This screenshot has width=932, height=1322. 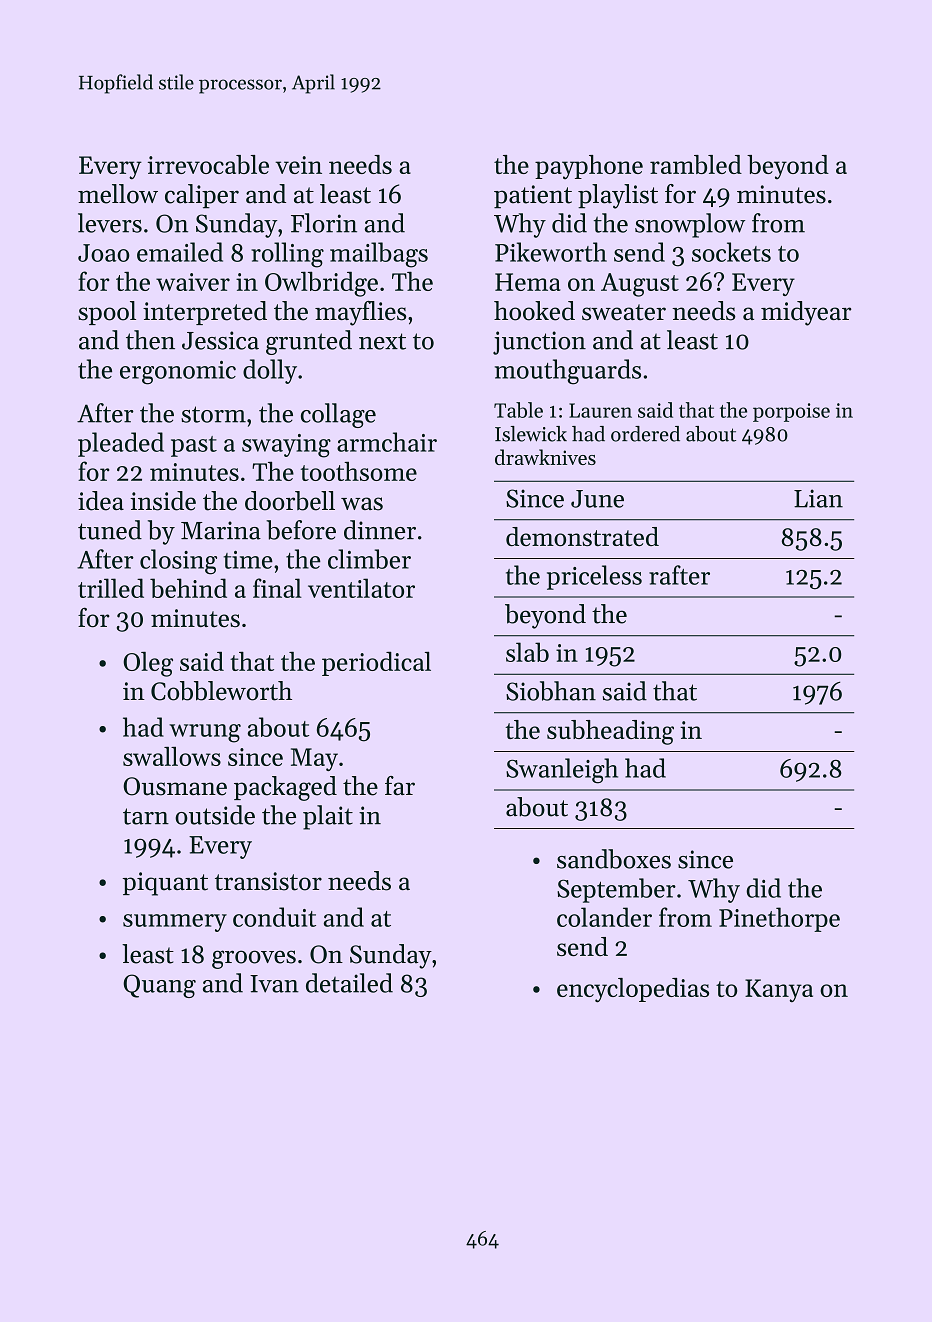 I want to click on detailed, so click(x=349, y=983).
